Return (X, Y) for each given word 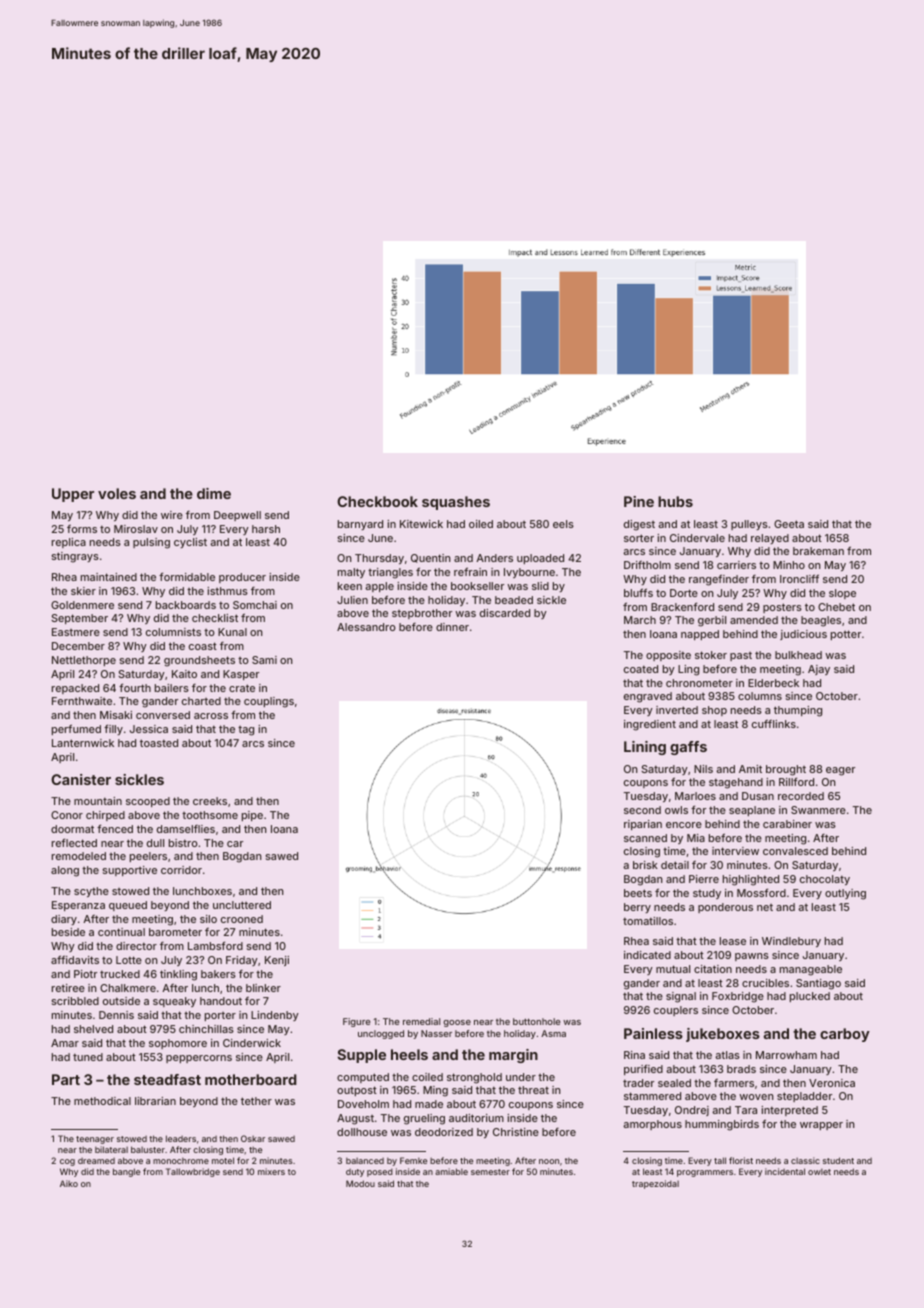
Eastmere (76, 632)
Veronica (832, 1083)
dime (214, 493)
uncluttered (242, 905)
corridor (181, 870)
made (429, 1104)
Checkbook (377, 501)
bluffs (638, 592)
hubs (675, 501)
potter (846, 635)
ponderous (725, 908)
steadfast (167, 1079)
